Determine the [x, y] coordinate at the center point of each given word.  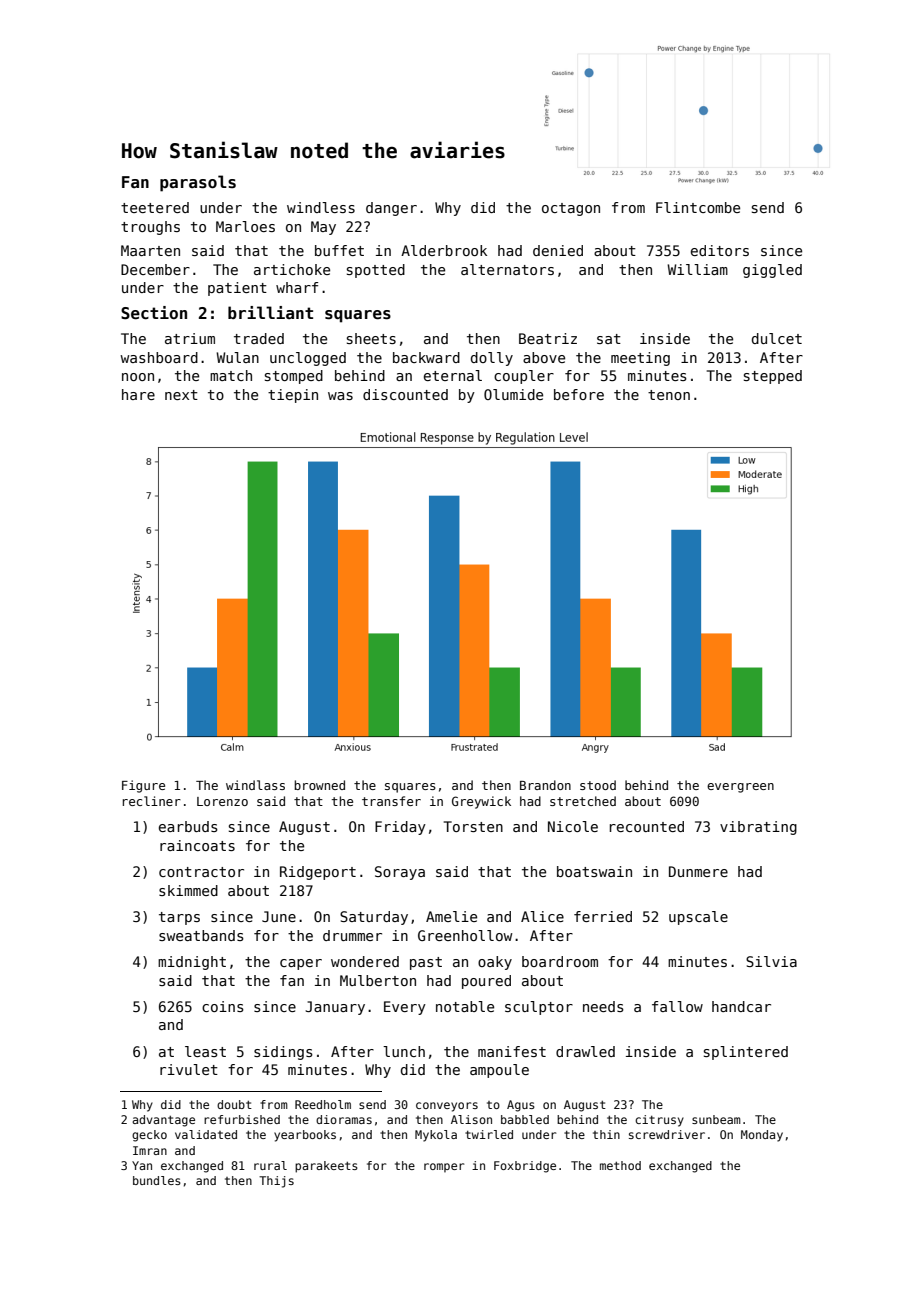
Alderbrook [444, 250]
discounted [405, 394]
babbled [525, 1119]
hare [138, 394]
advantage [163, 1121]
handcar [741, 1006]
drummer [352, 935]
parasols [198, 183]
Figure [143, 786]
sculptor [539, 1008]
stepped [773, 377]
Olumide [513, 394]
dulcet [777, 338]
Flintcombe [698, 207]
